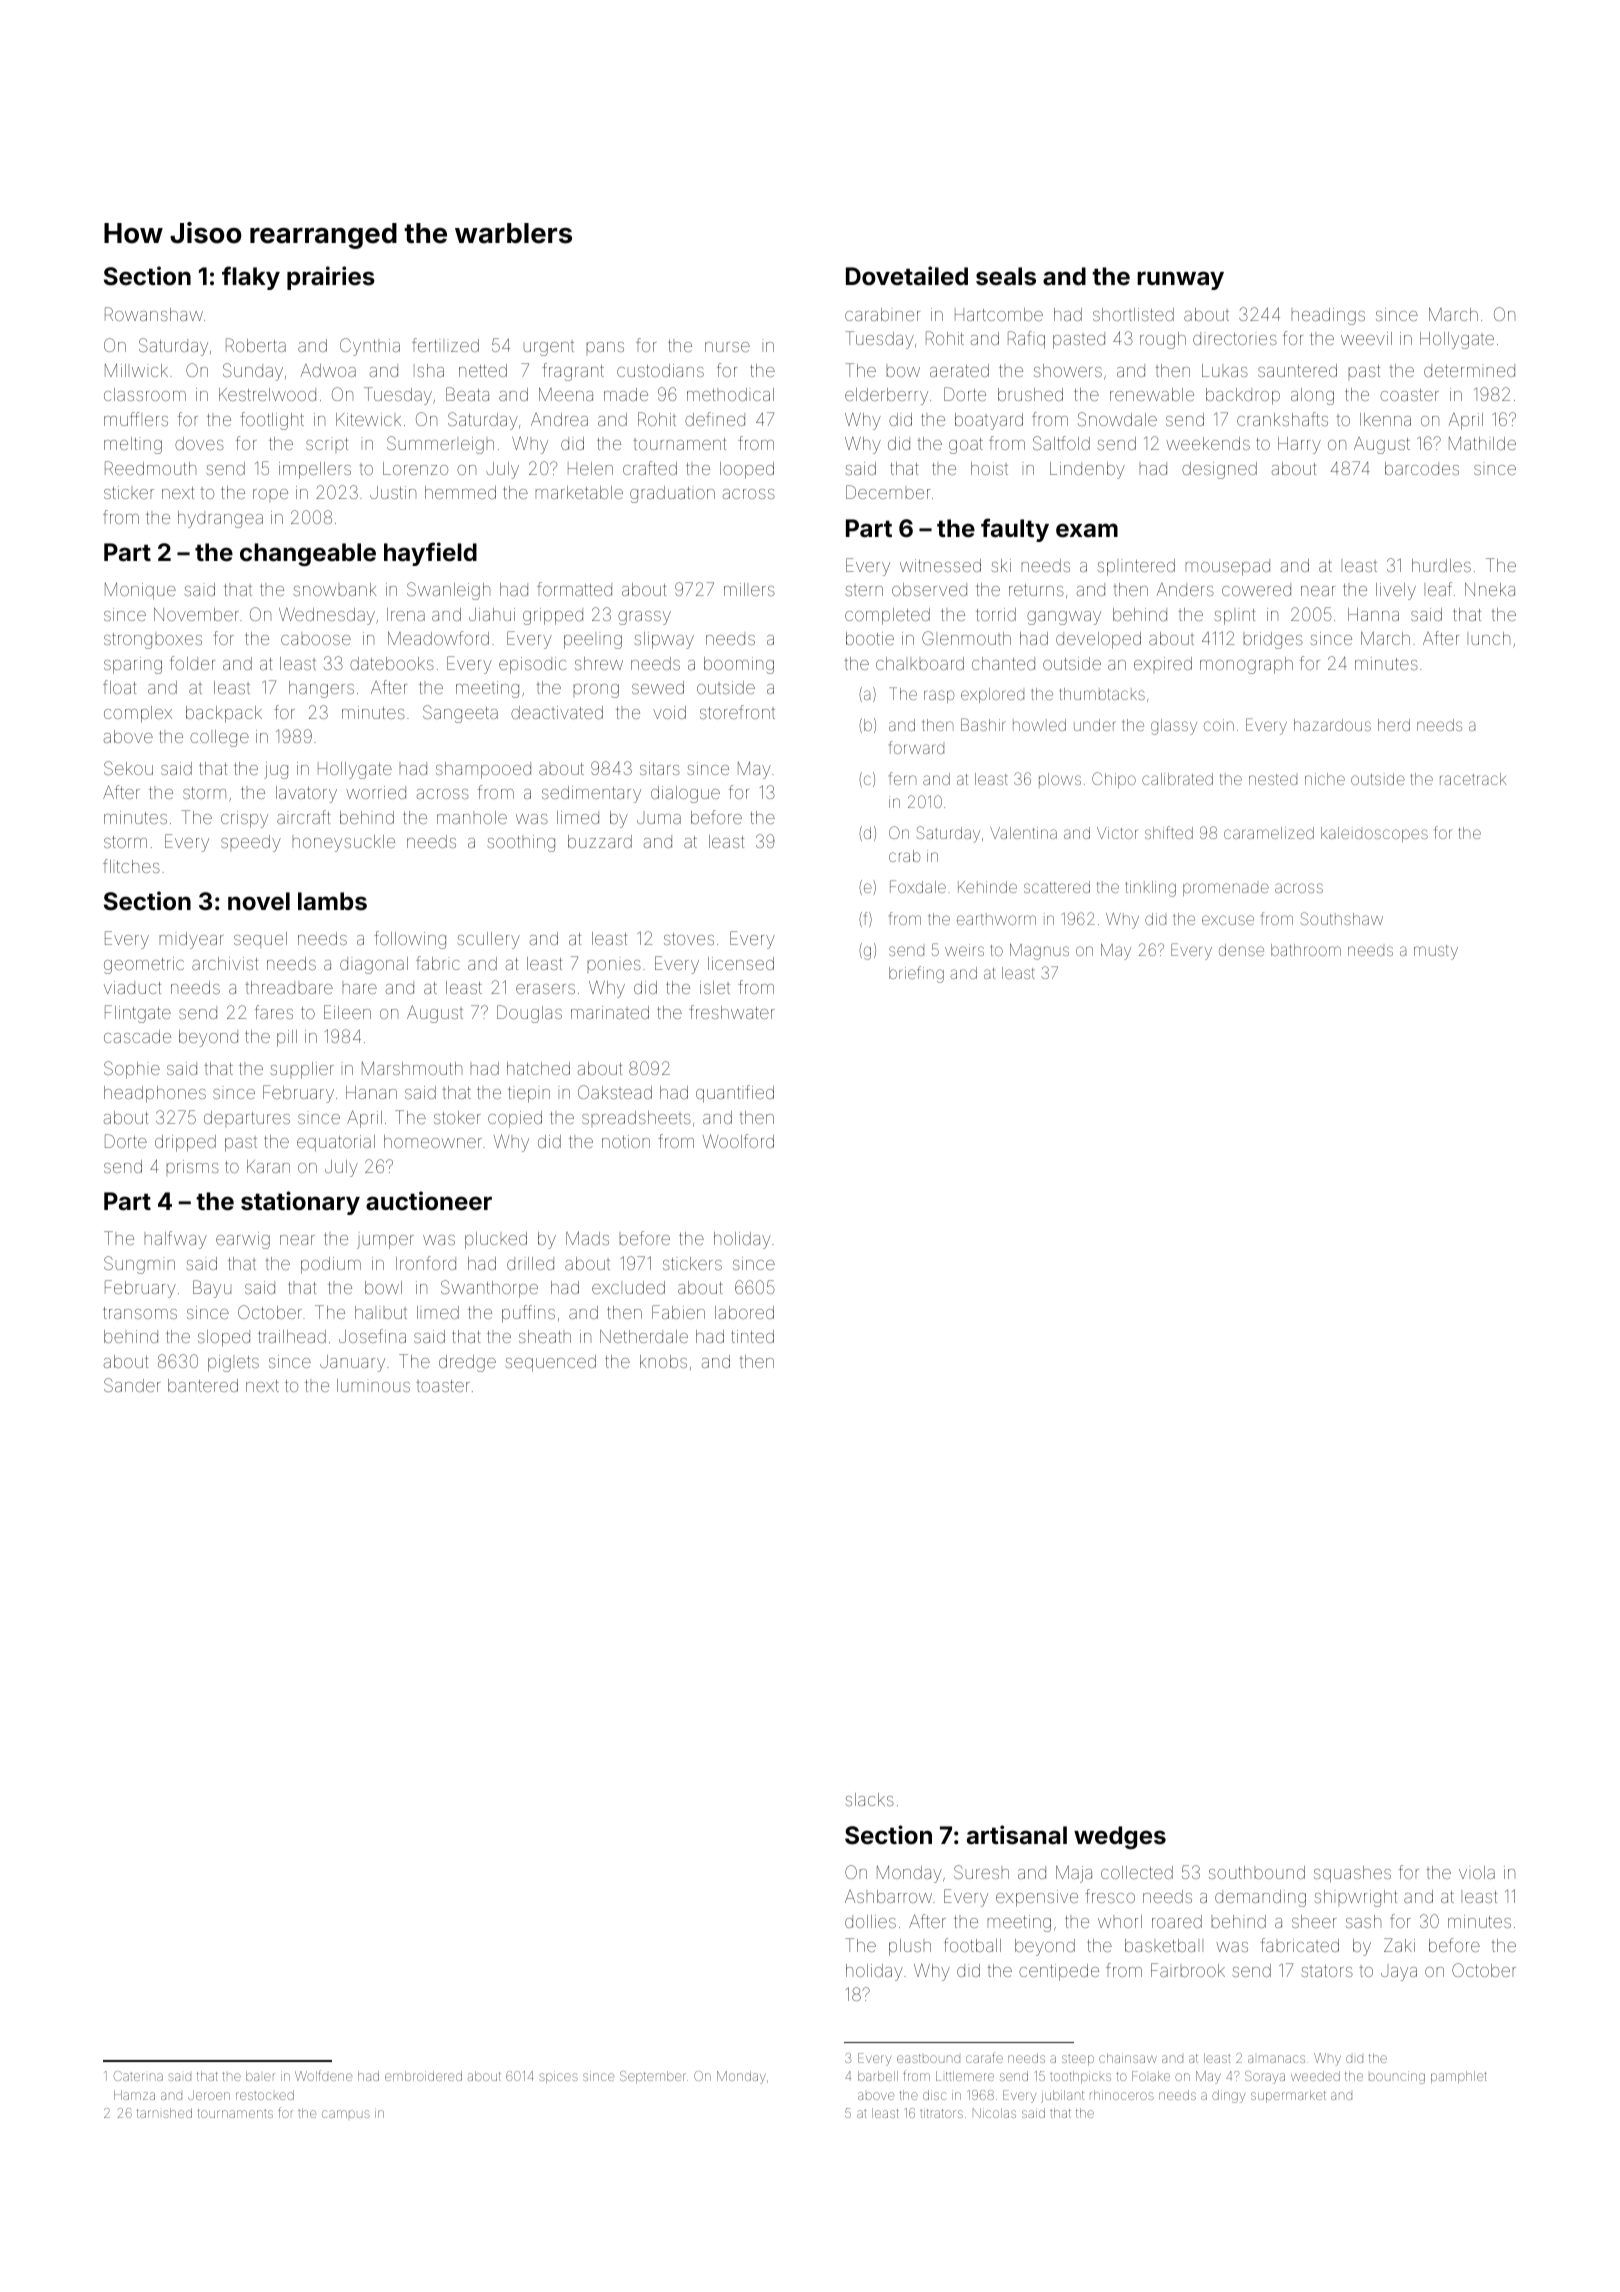 This screenshot has height=2292, width=1620. What do you see at coordinates (460, 714) in the screenshot?
I see `Sangeeta` at bounding box center [460, 714].
